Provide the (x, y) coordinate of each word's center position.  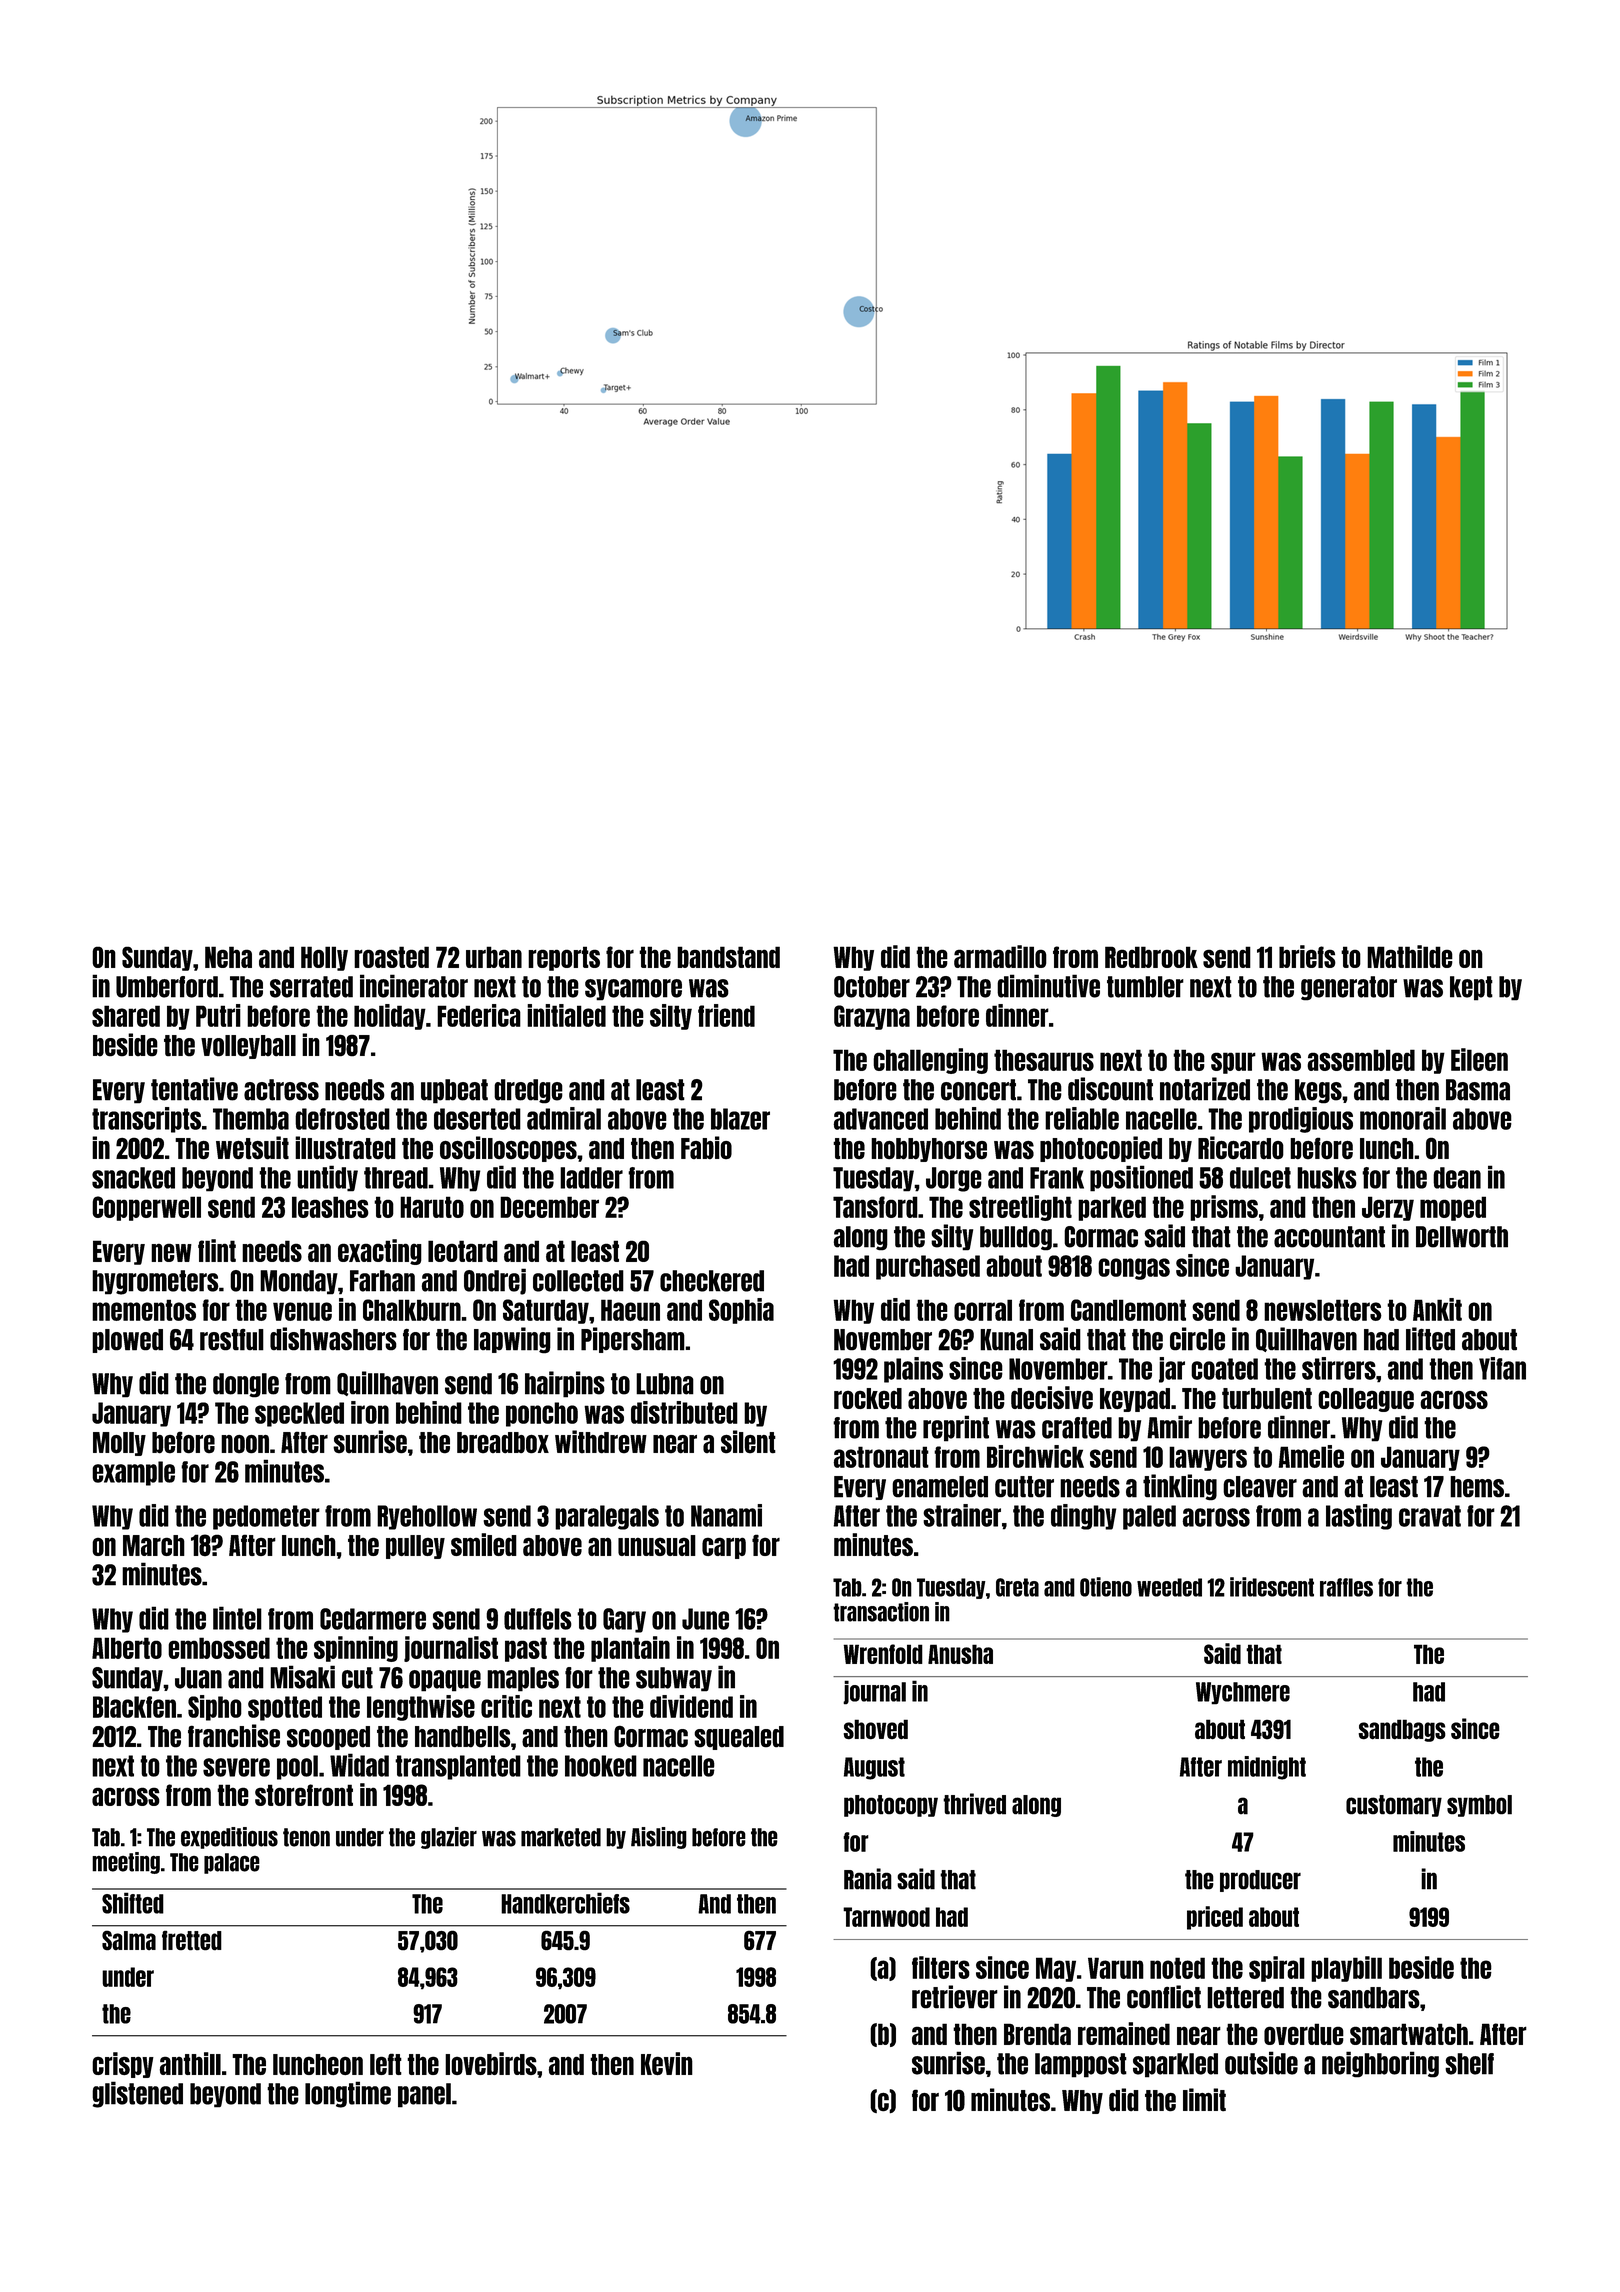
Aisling (659, 1838)
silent (748, 1442)
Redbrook (1151, 957)
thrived (974, 1804)
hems (1477, 1487)
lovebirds (491, 2063)
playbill (1346, 1969)
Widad (359, 1765)
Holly (324, 958)
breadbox (503, 1443)
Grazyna (872, 1017)
